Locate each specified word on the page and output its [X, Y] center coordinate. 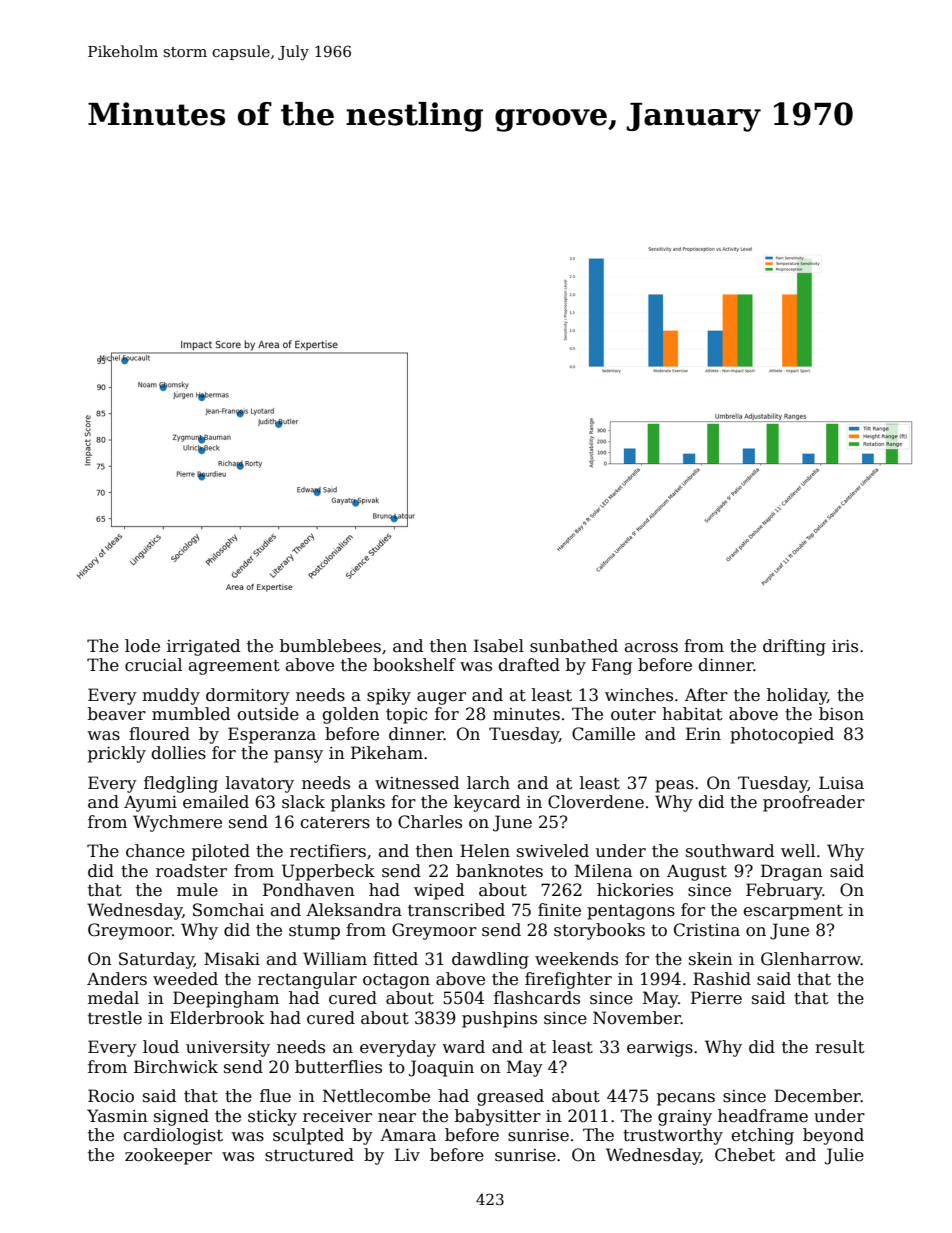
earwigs [660, 1049]
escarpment [793, 912]
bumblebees [330, 646]
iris [845, 646]
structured [309, 1155]
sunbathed [574, 646]
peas [674, 786]
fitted [395, 959]
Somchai [228, 910]
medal [113, 998]
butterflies [338, 1067]
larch [488, 782]
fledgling [181, 784]
